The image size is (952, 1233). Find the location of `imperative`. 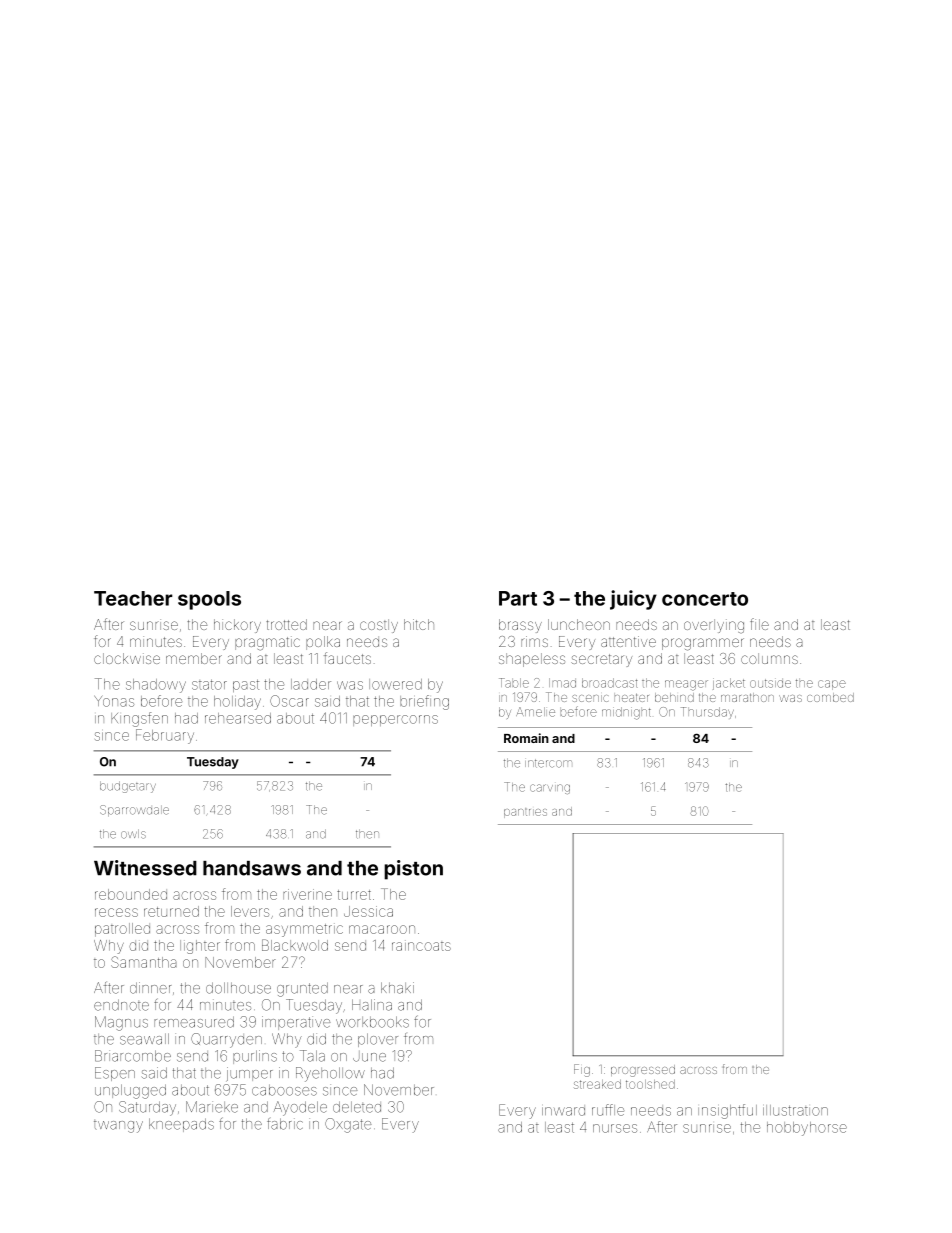

imperative is located at coordinates (296, 1023).
